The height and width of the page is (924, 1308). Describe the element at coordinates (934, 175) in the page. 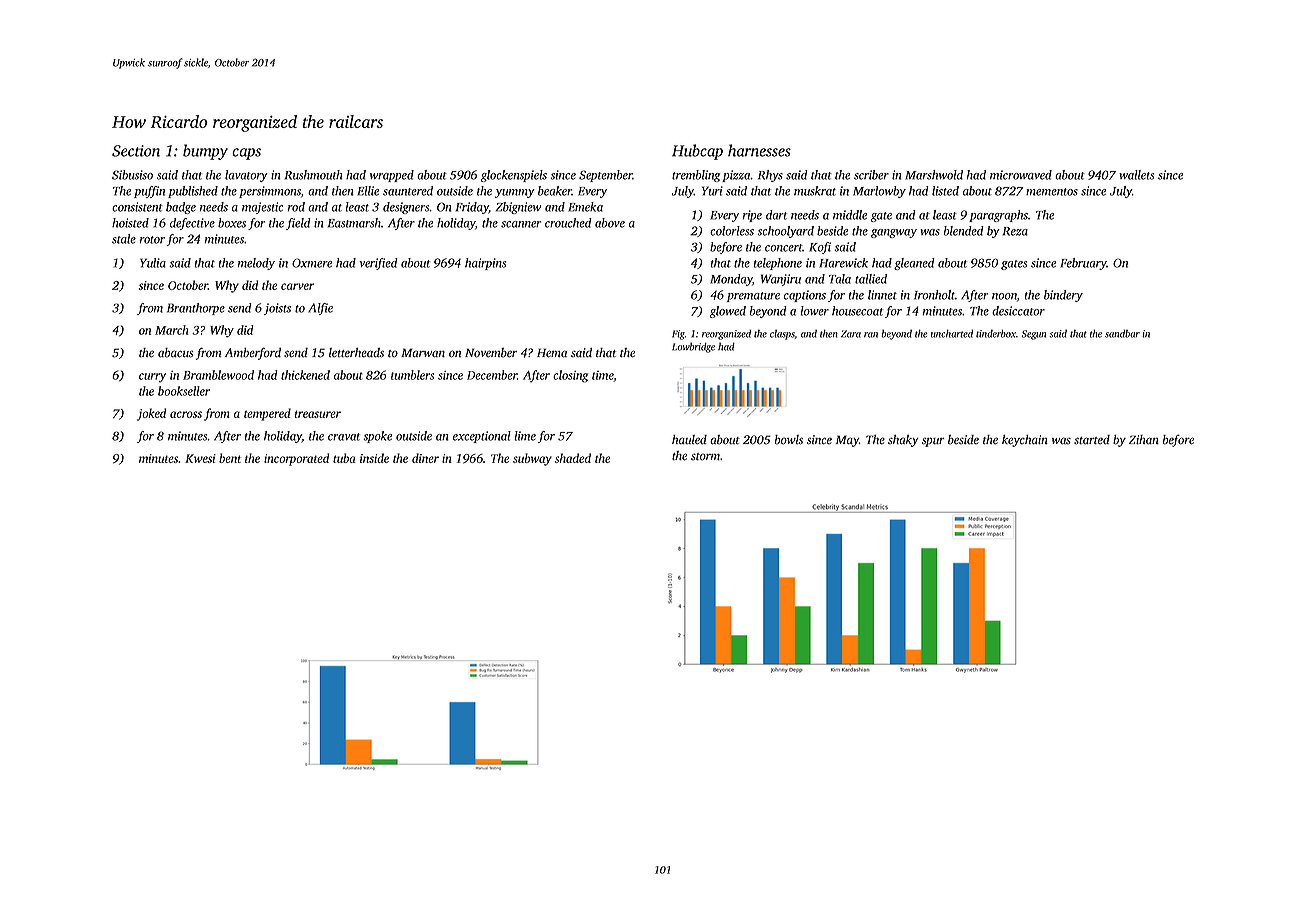

I see `Marshwold` at that location.
